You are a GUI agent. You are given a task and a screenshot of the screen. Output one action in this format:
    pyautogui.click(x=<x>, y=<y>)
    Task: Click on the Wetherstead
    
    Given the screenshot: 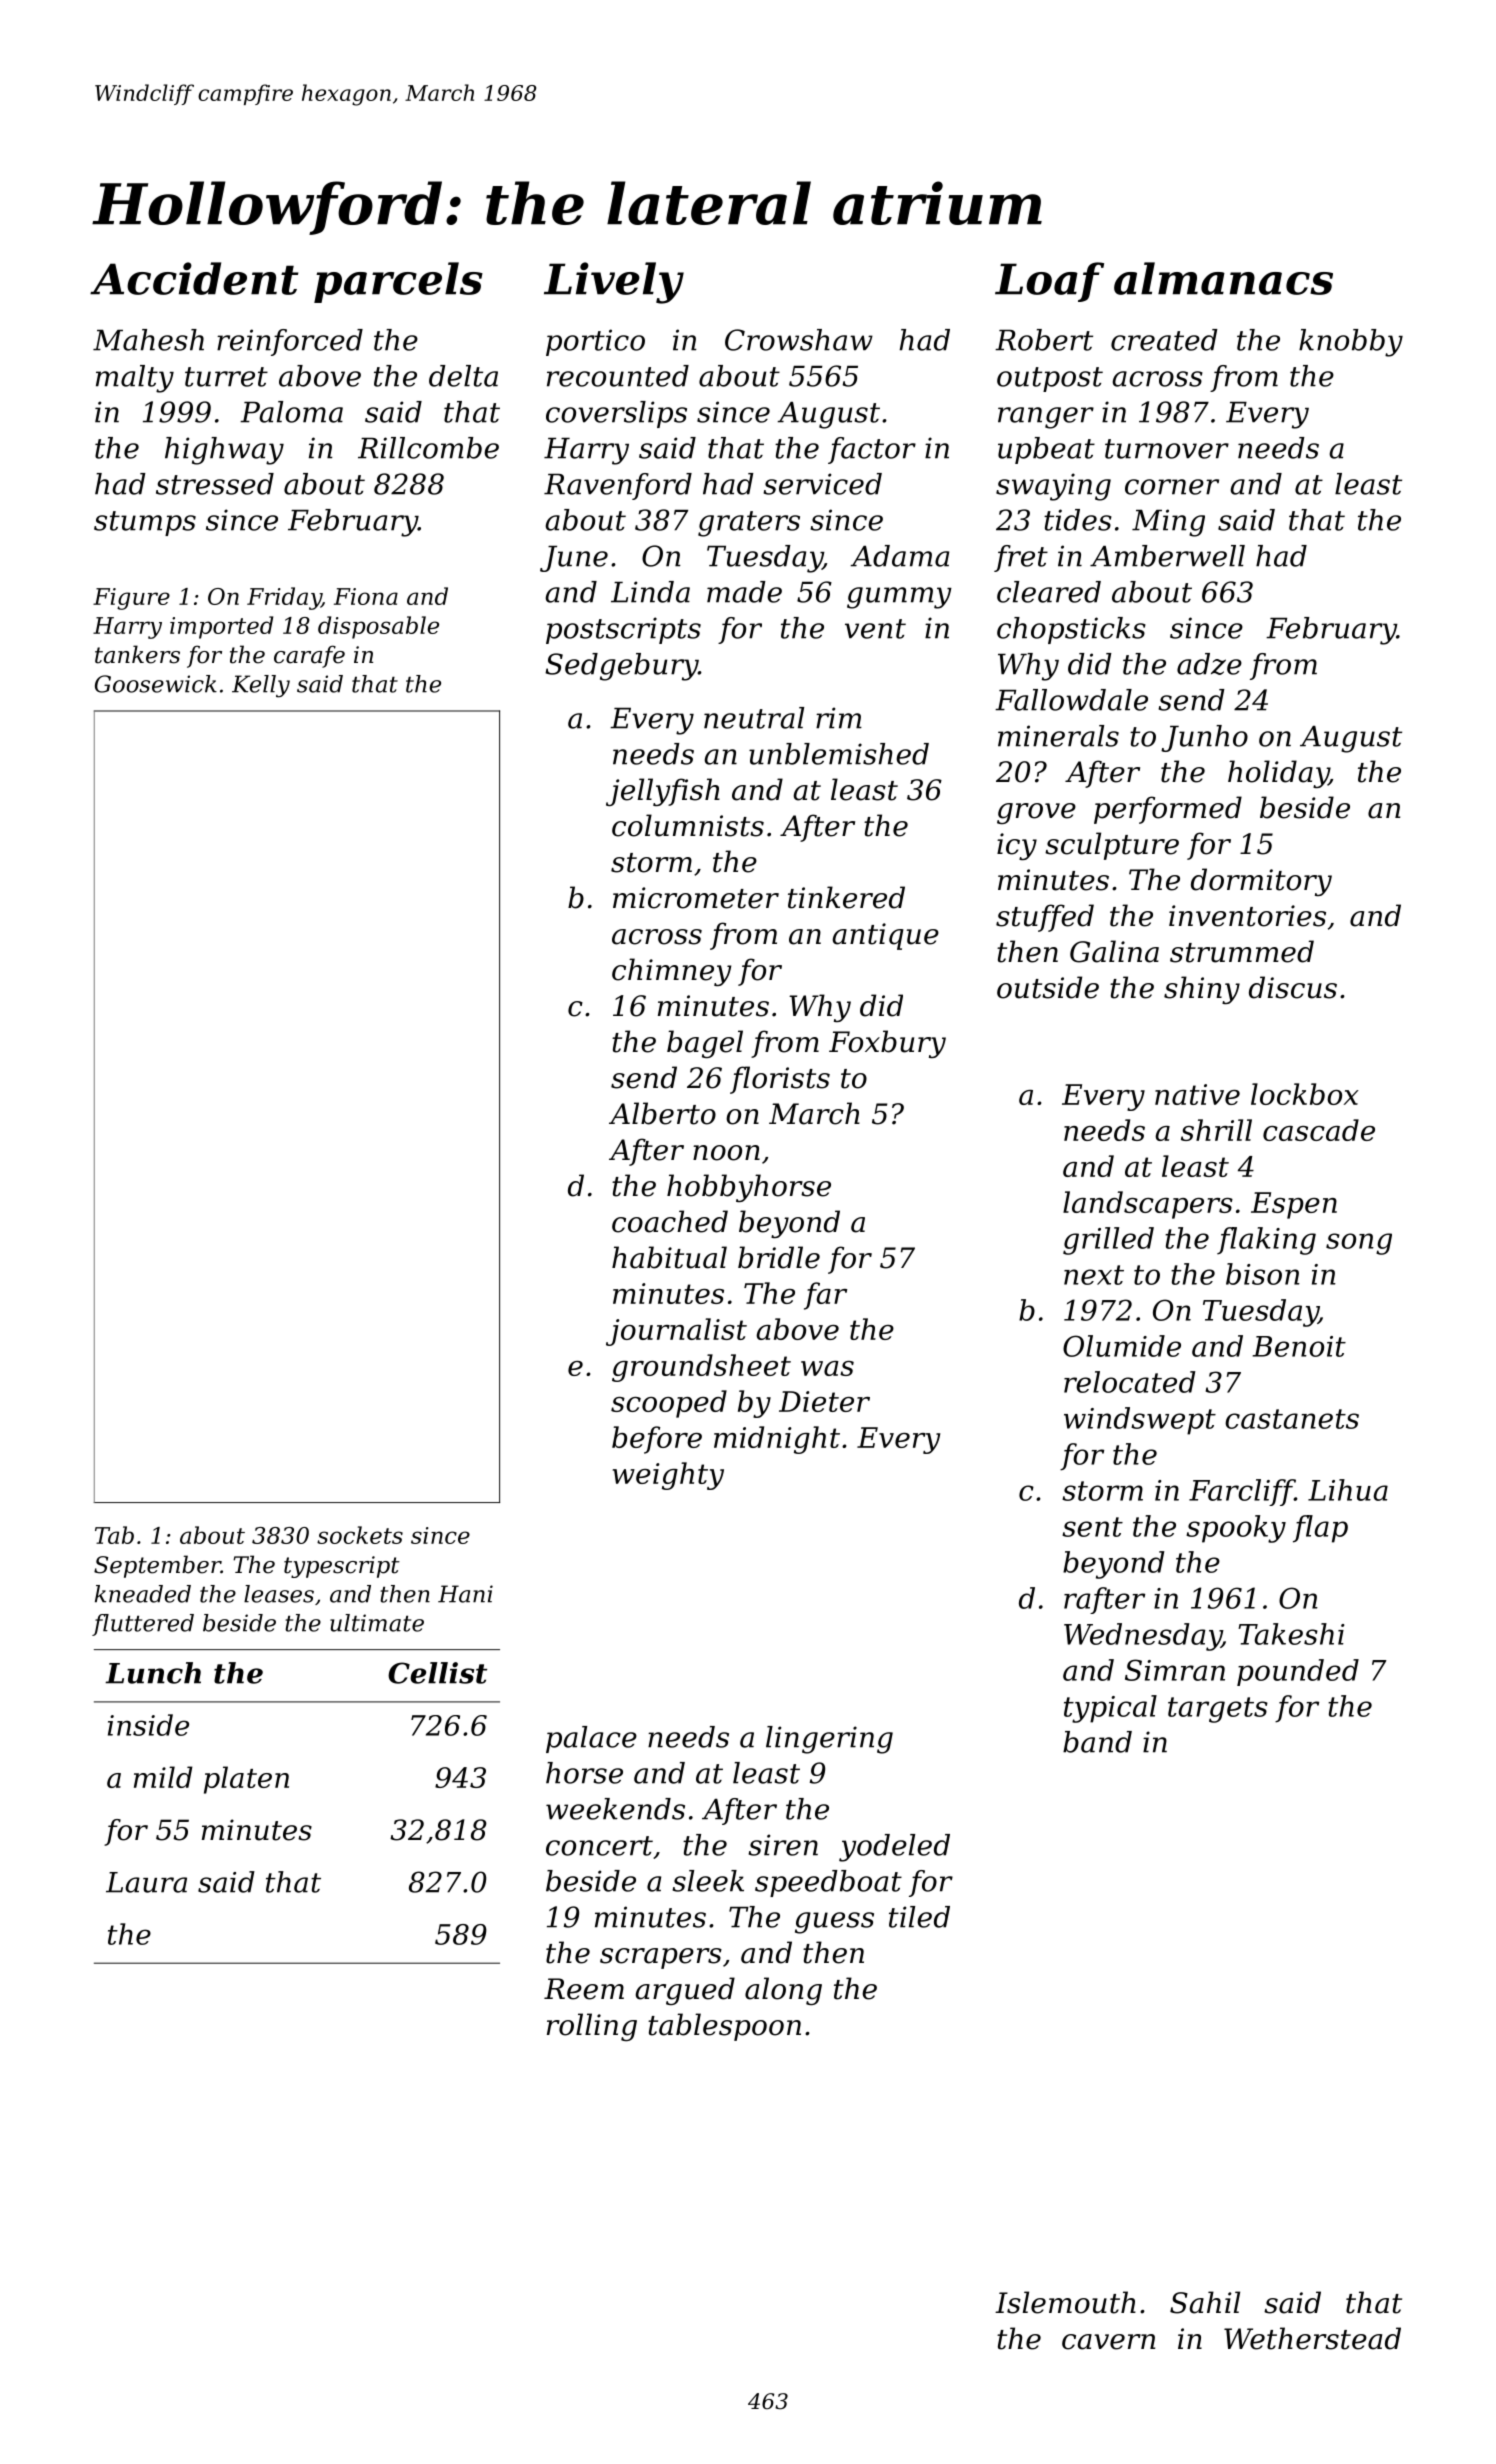 What is the action you would take?
    pyautogui.click(x=1312, y=2338)
